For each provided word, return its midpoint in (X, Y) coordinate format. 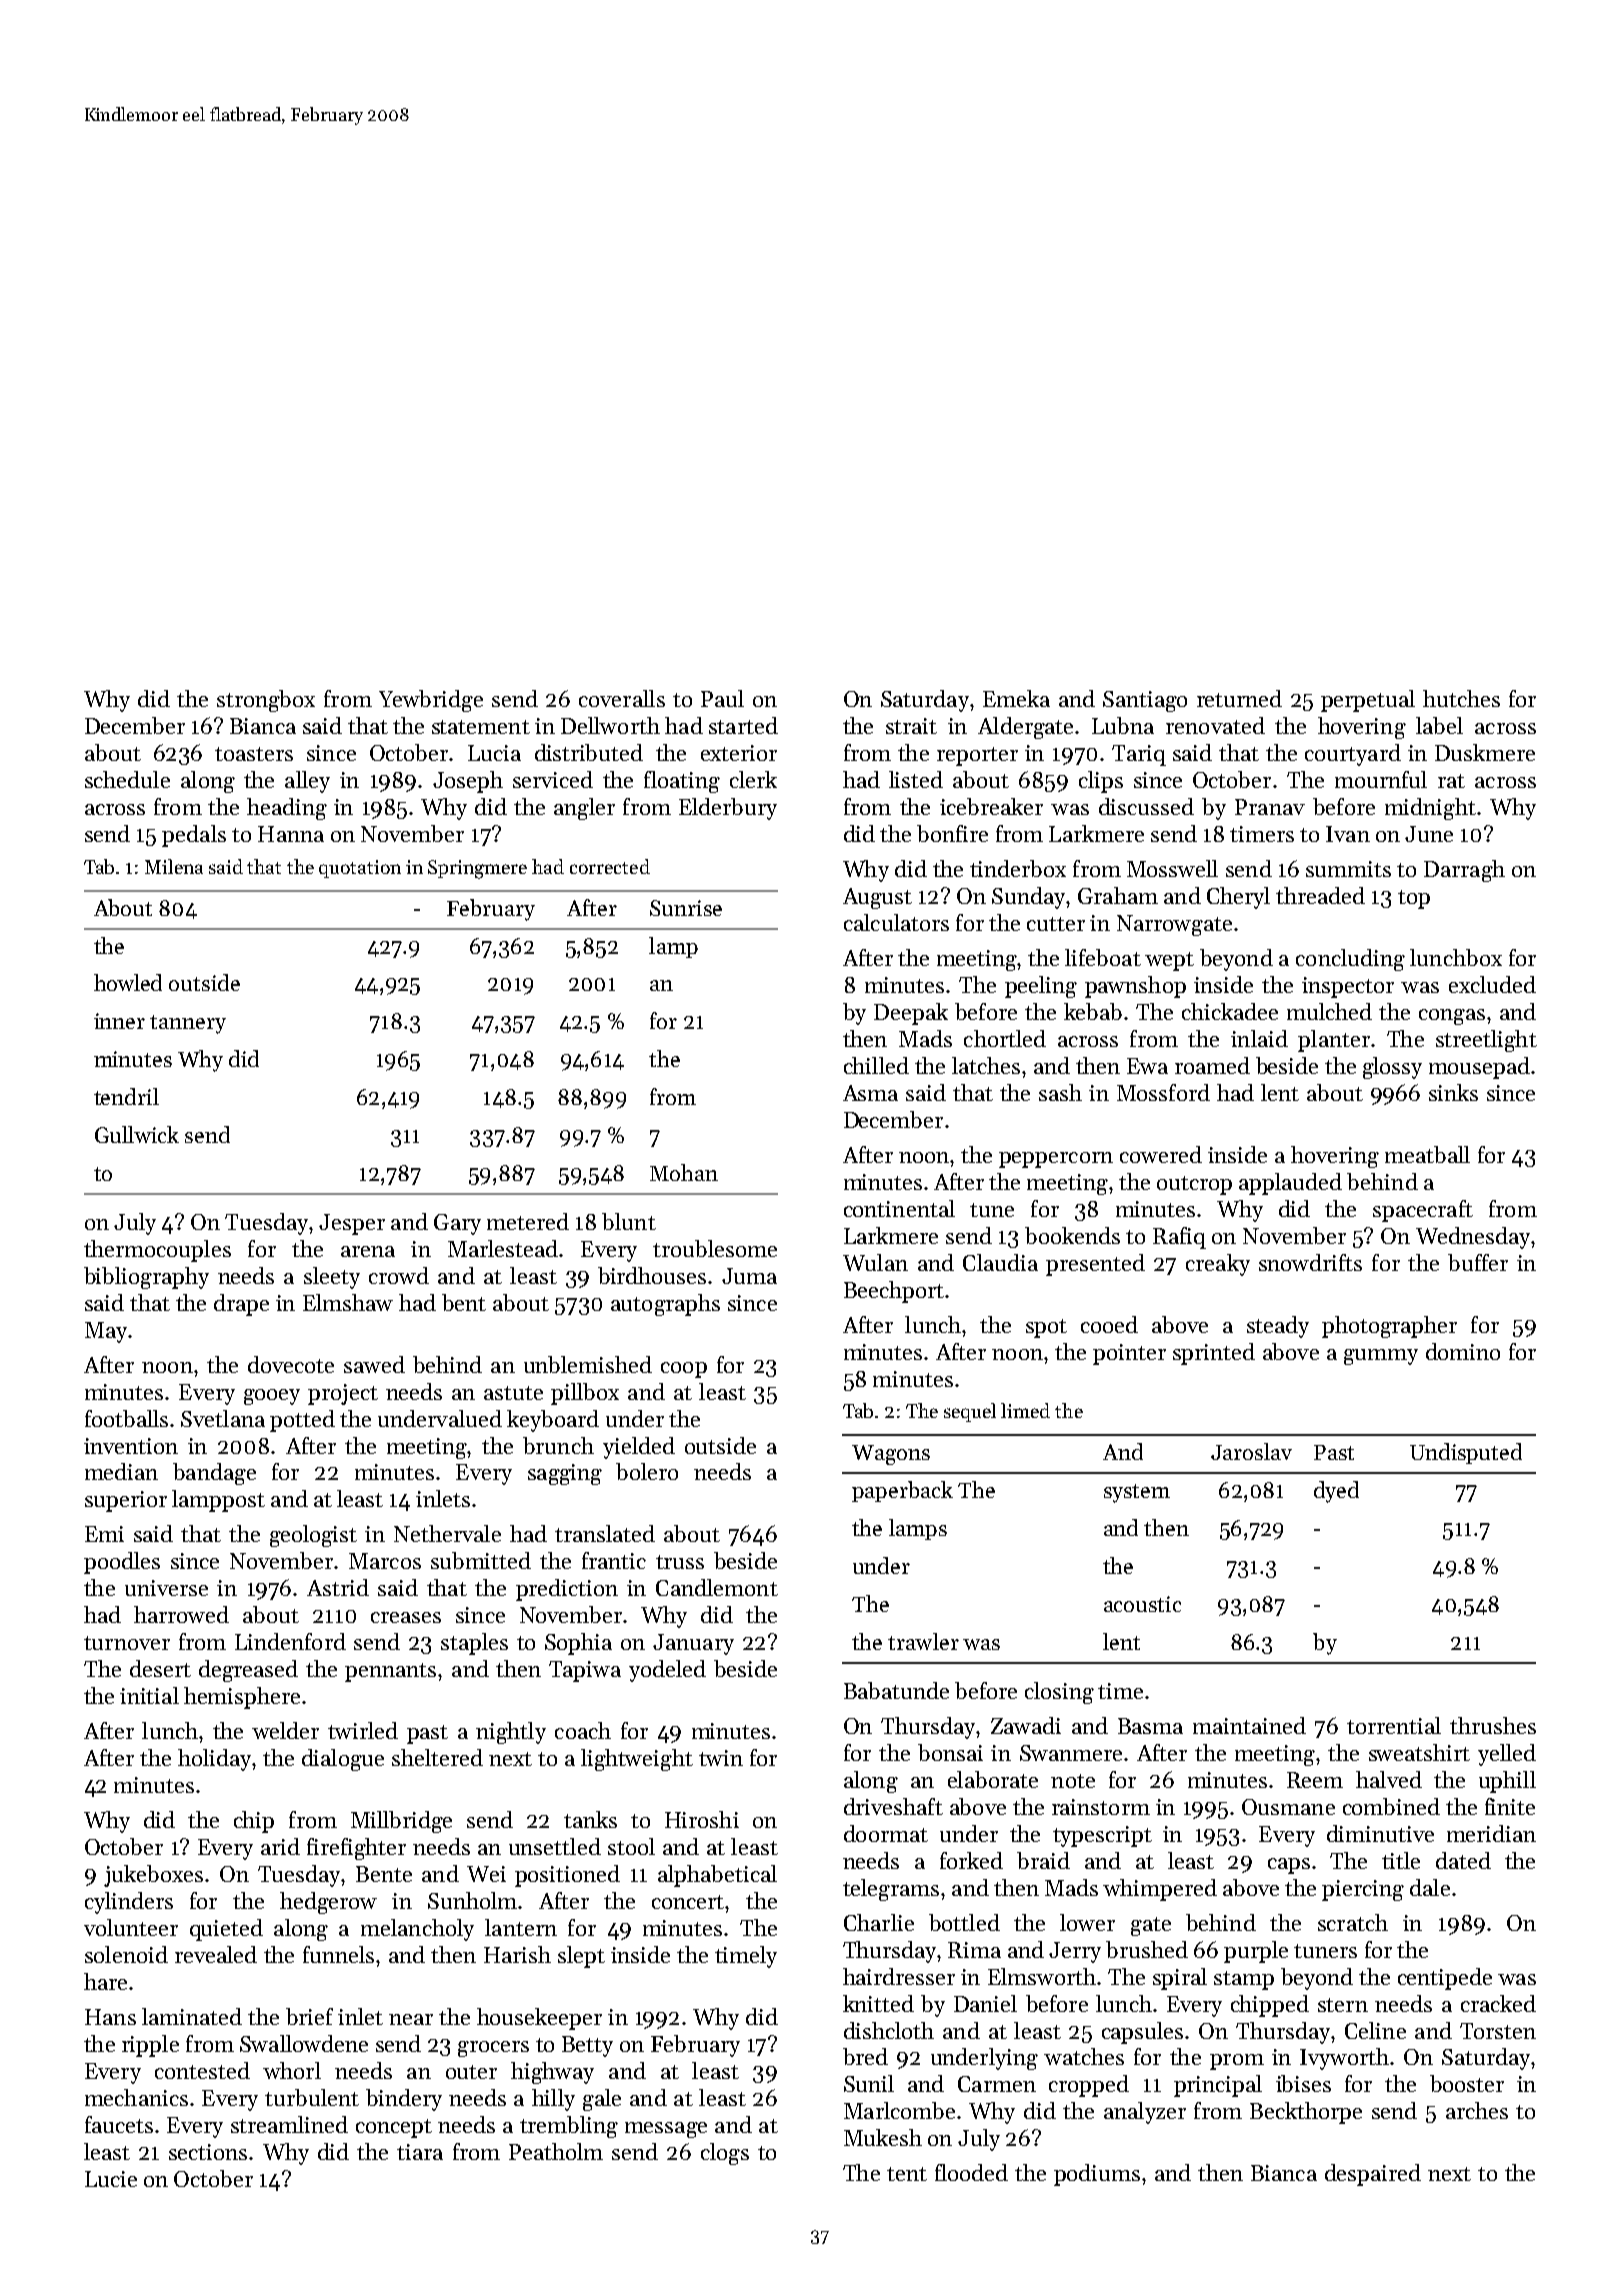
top (1414, 899)
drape (241, 1305)
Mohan (684, 1172)
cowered (1161, 1154)
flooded (971, 2172)
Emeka (1016, 698)
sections (208, 2152)
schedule (127, 779)
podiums (1097, 2175)
